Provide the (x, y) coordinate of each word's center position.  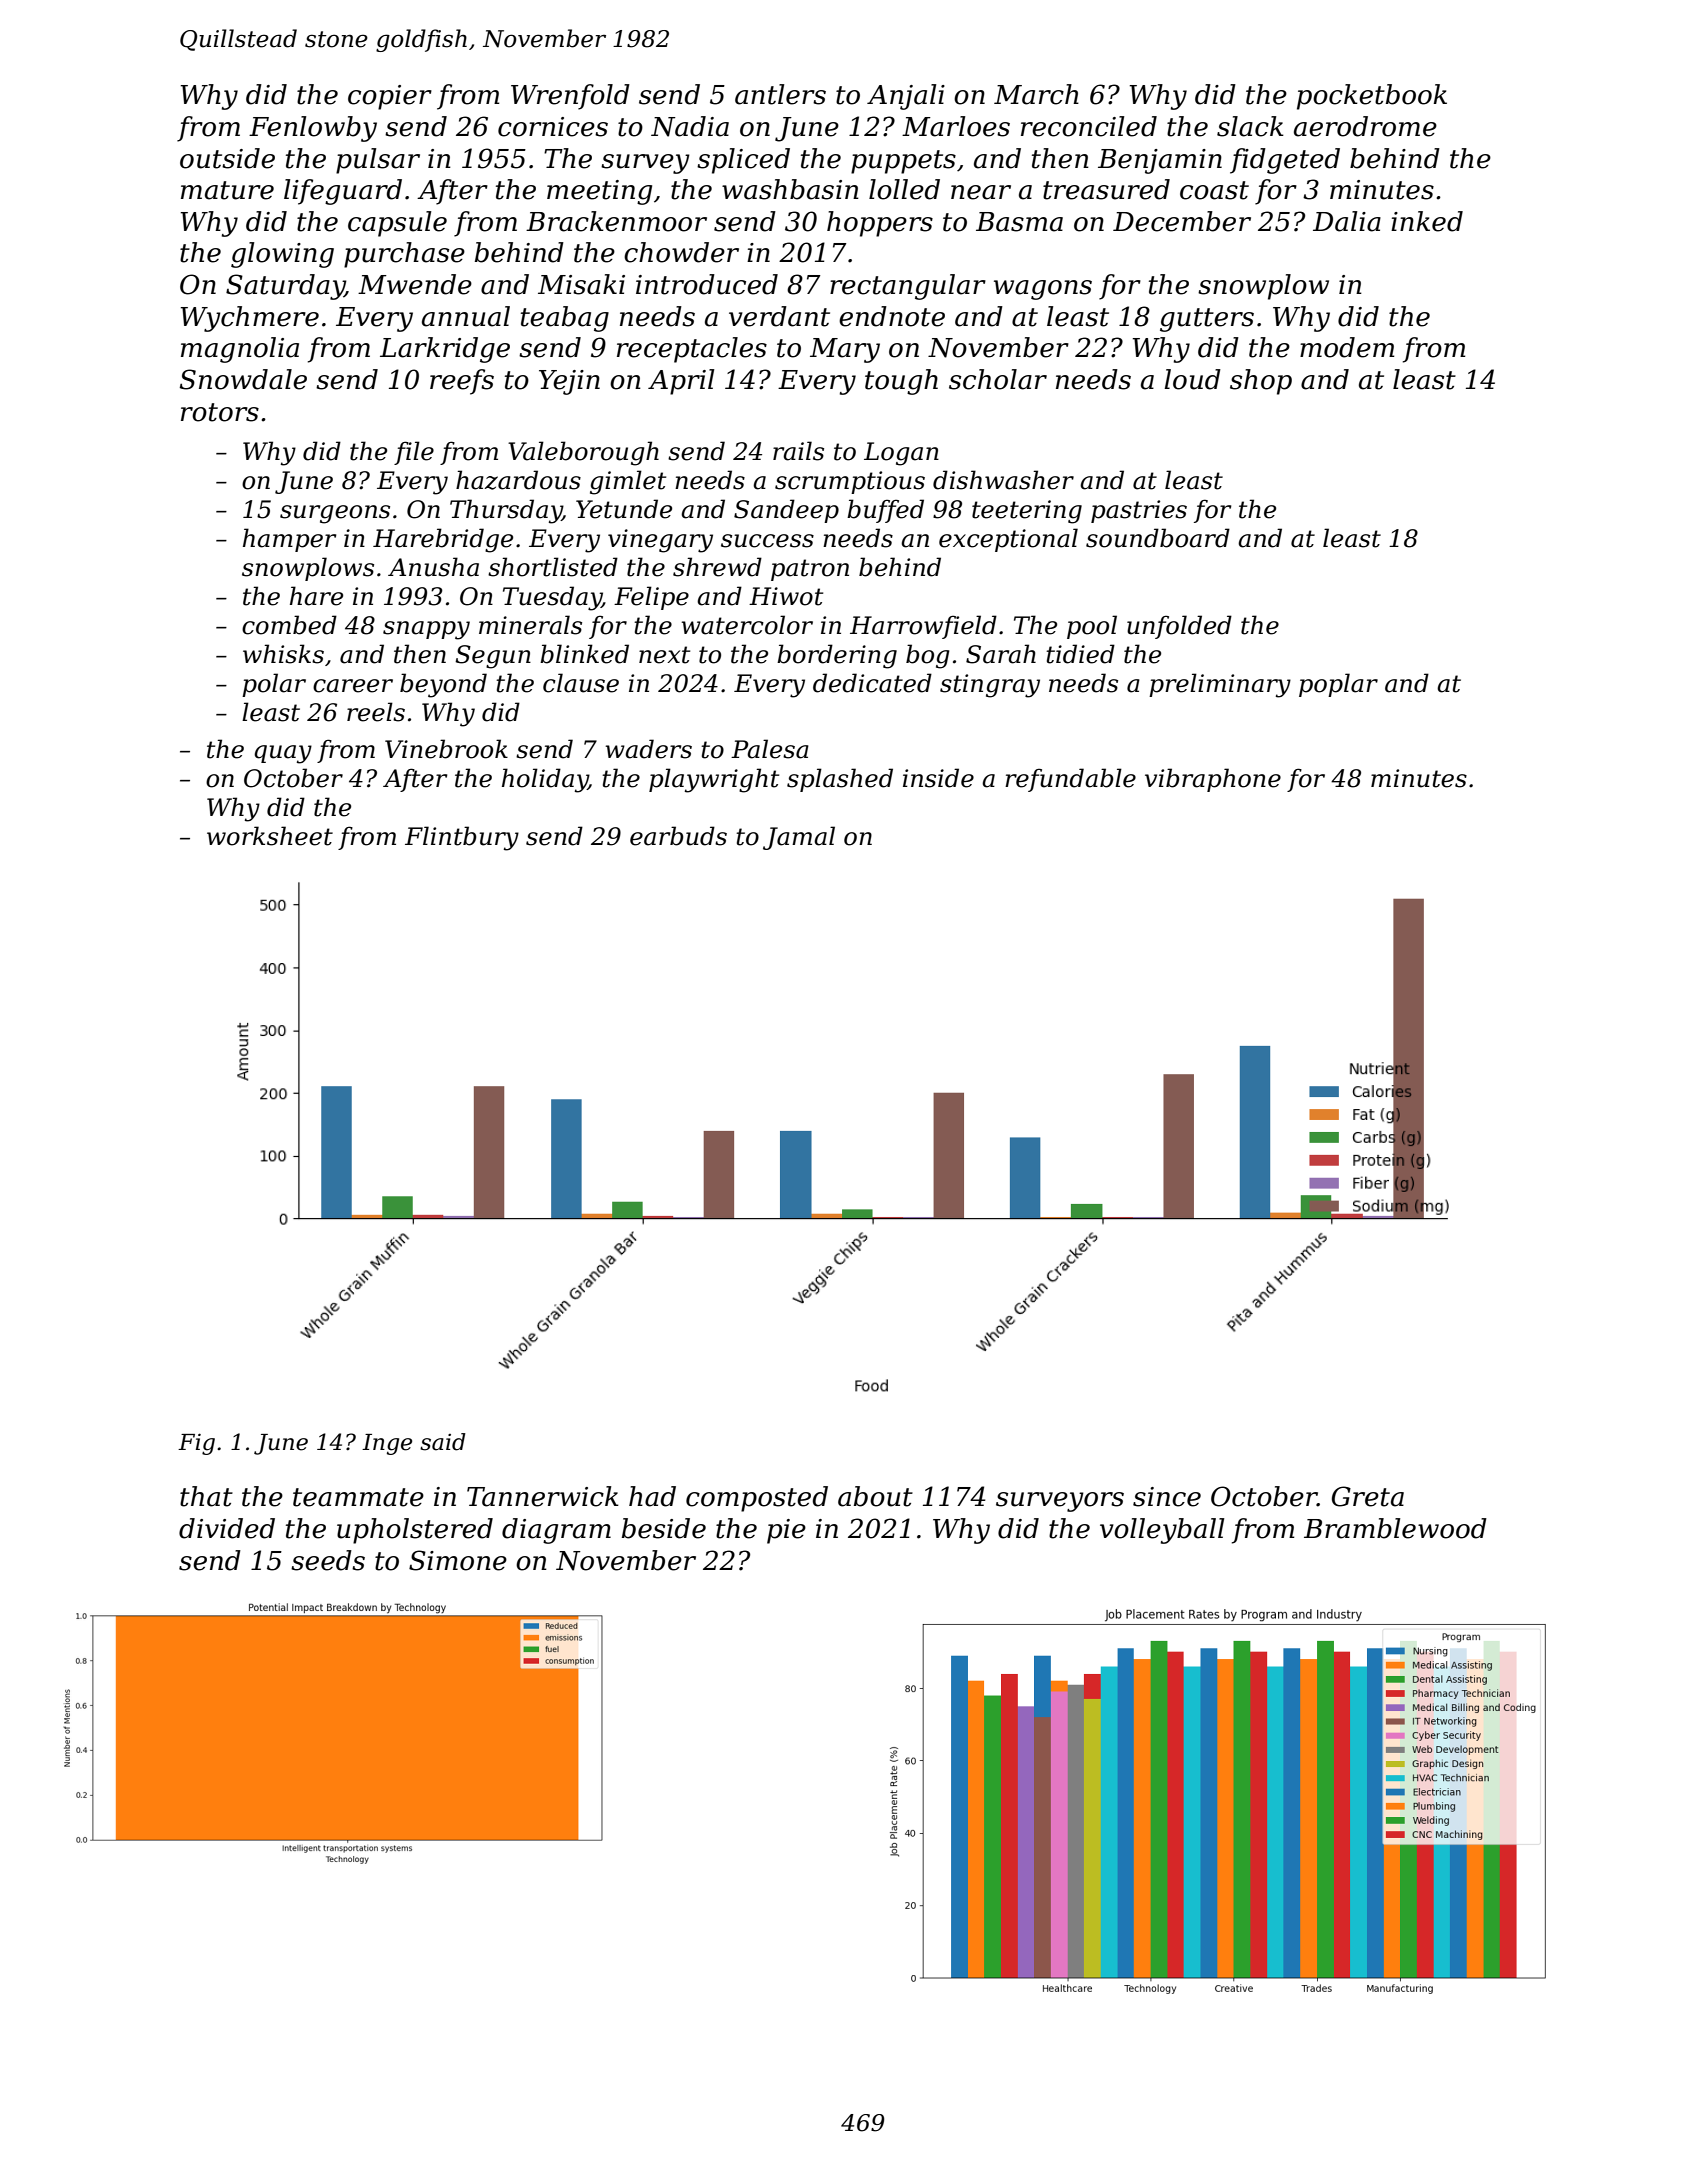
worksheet (270, 836)
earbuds (678, 836)
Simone (458, 1560)
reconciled (1089, 126)
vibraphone (1213, 780)
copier (390, 97)
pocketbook (1372, 97)
